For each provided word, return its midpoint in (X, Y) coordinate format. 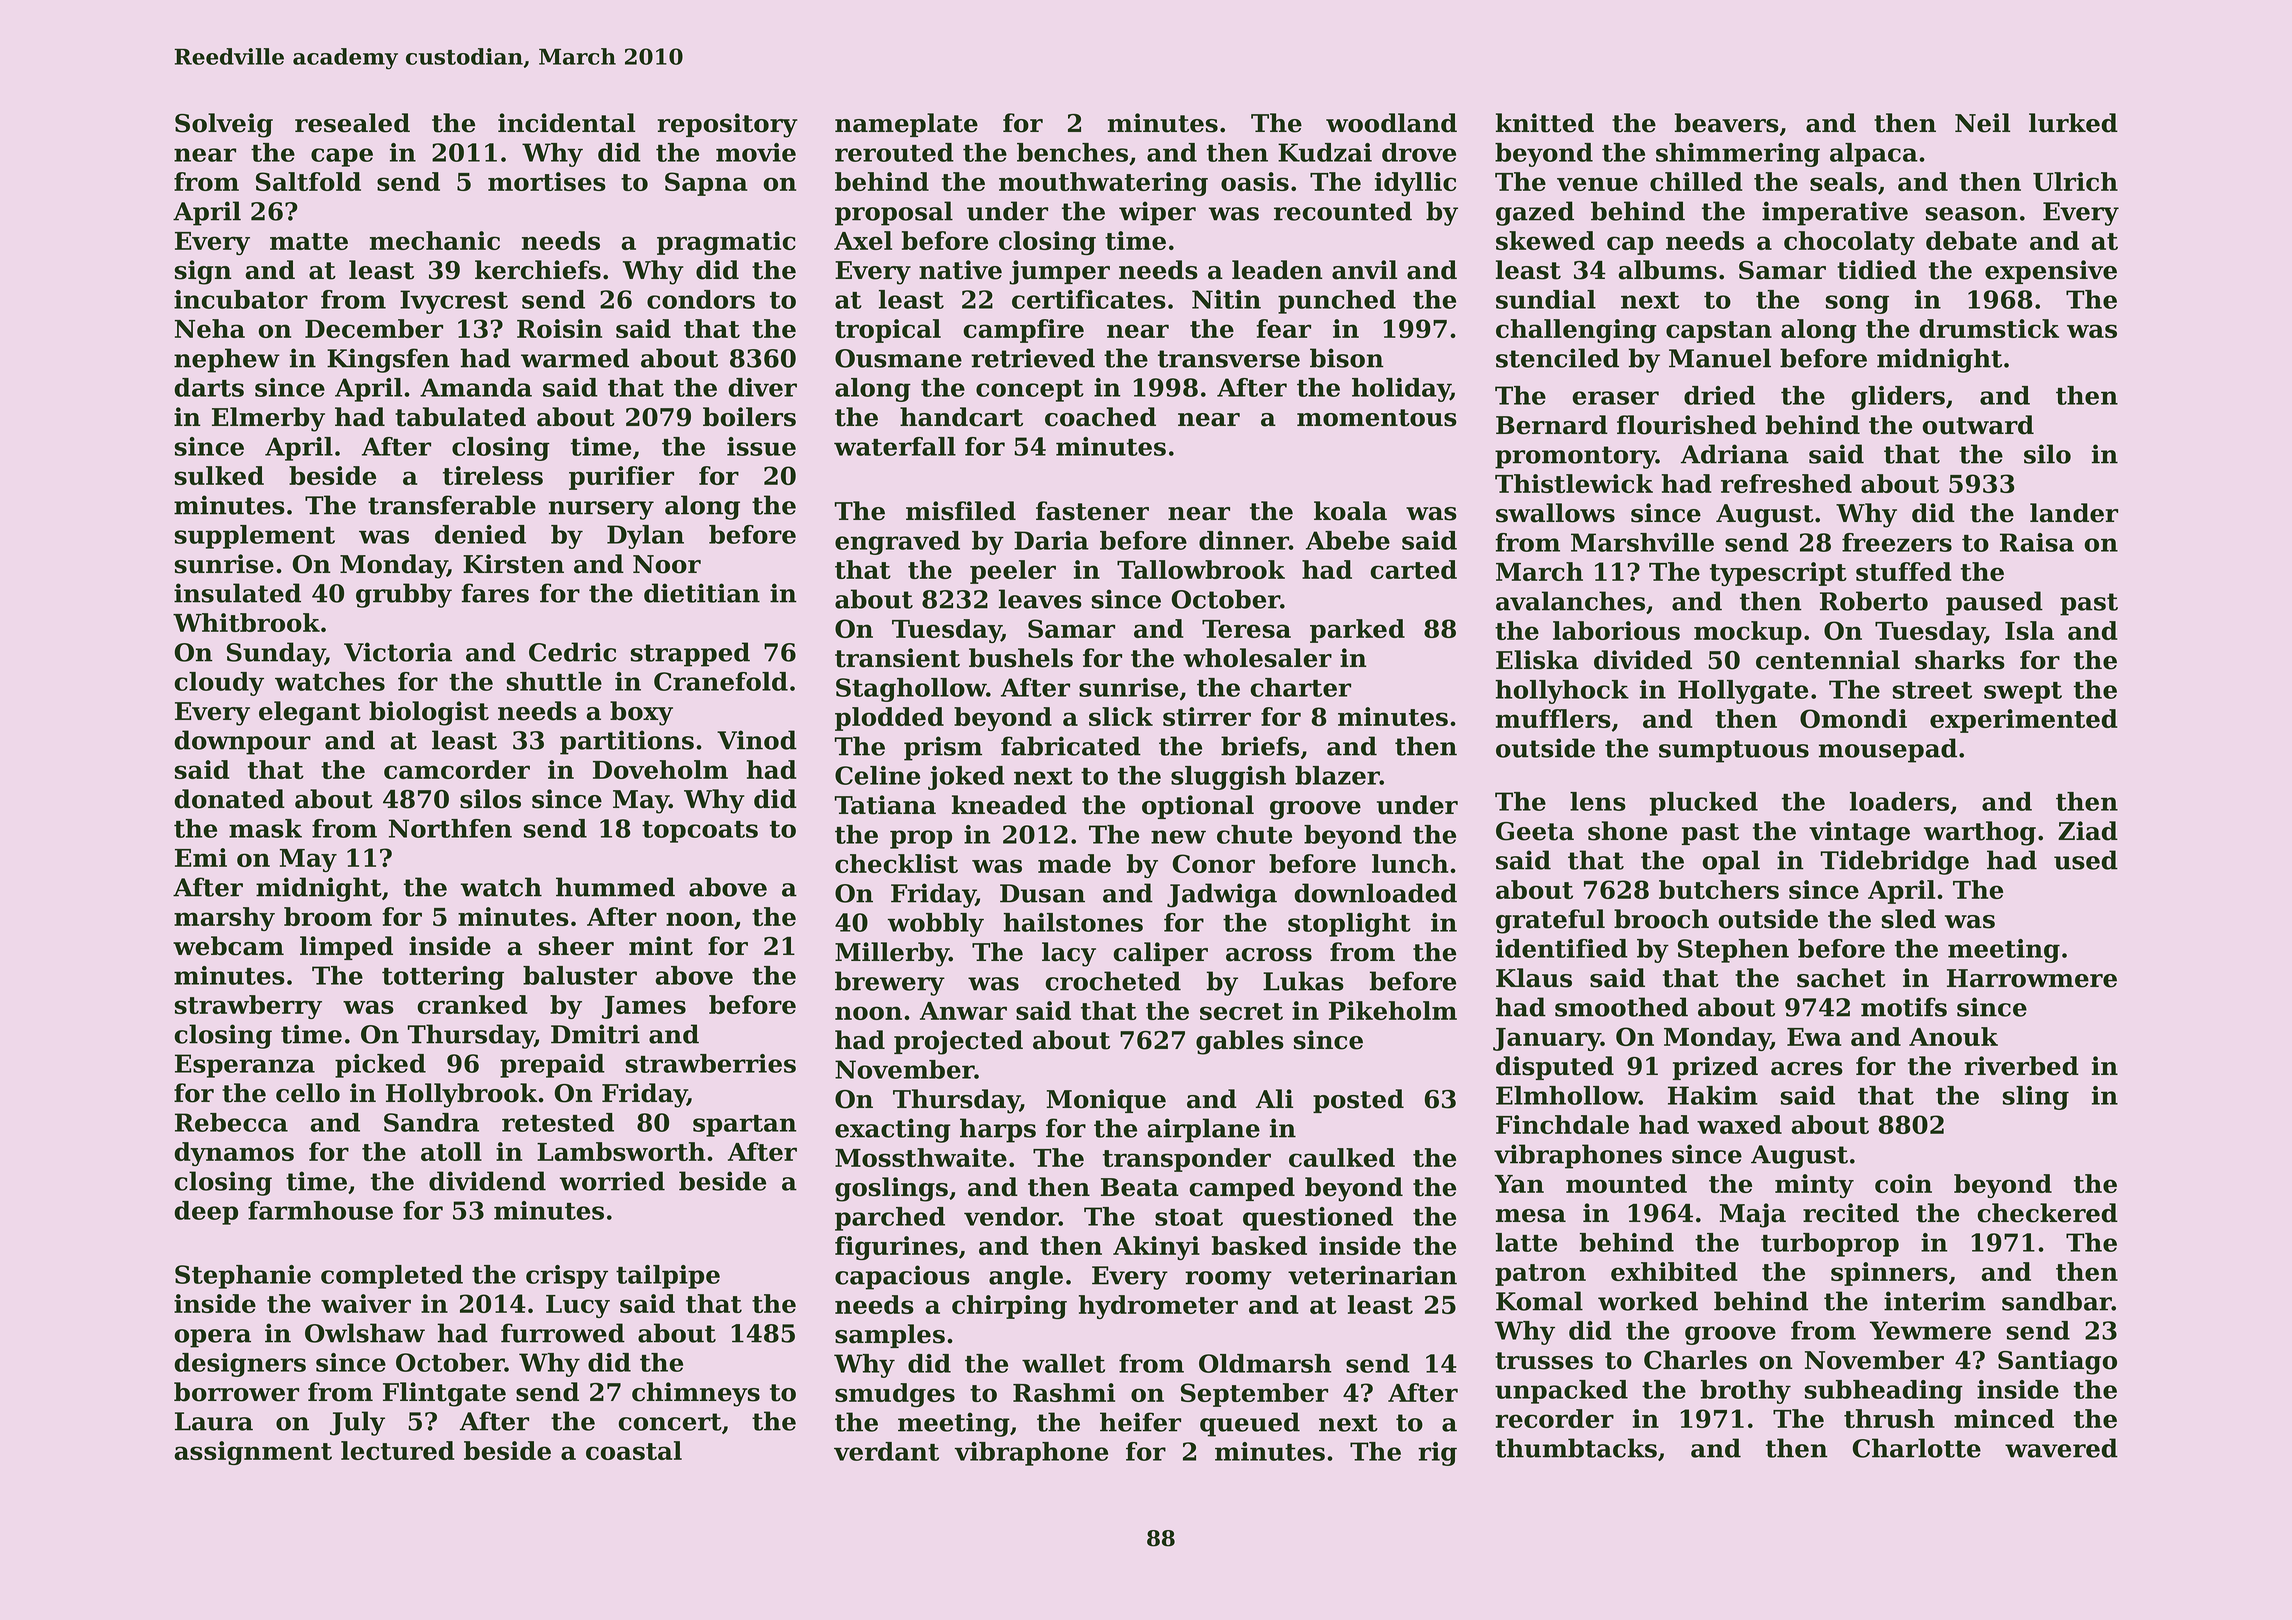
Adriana (1735, 454)
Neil (1982, 123)
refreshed (1786, 483)
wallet (1063, 1363)
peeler (1013, 572)
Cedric (572, 652)
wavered (2061, 1448)
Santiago (2057, 1362)
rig (1437, 1454)
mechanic (435, 240)
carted (1413, 569)
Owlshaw (365, 1333)
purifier (621, 478)
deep (206, 1213)
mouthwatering (1103, 184)
